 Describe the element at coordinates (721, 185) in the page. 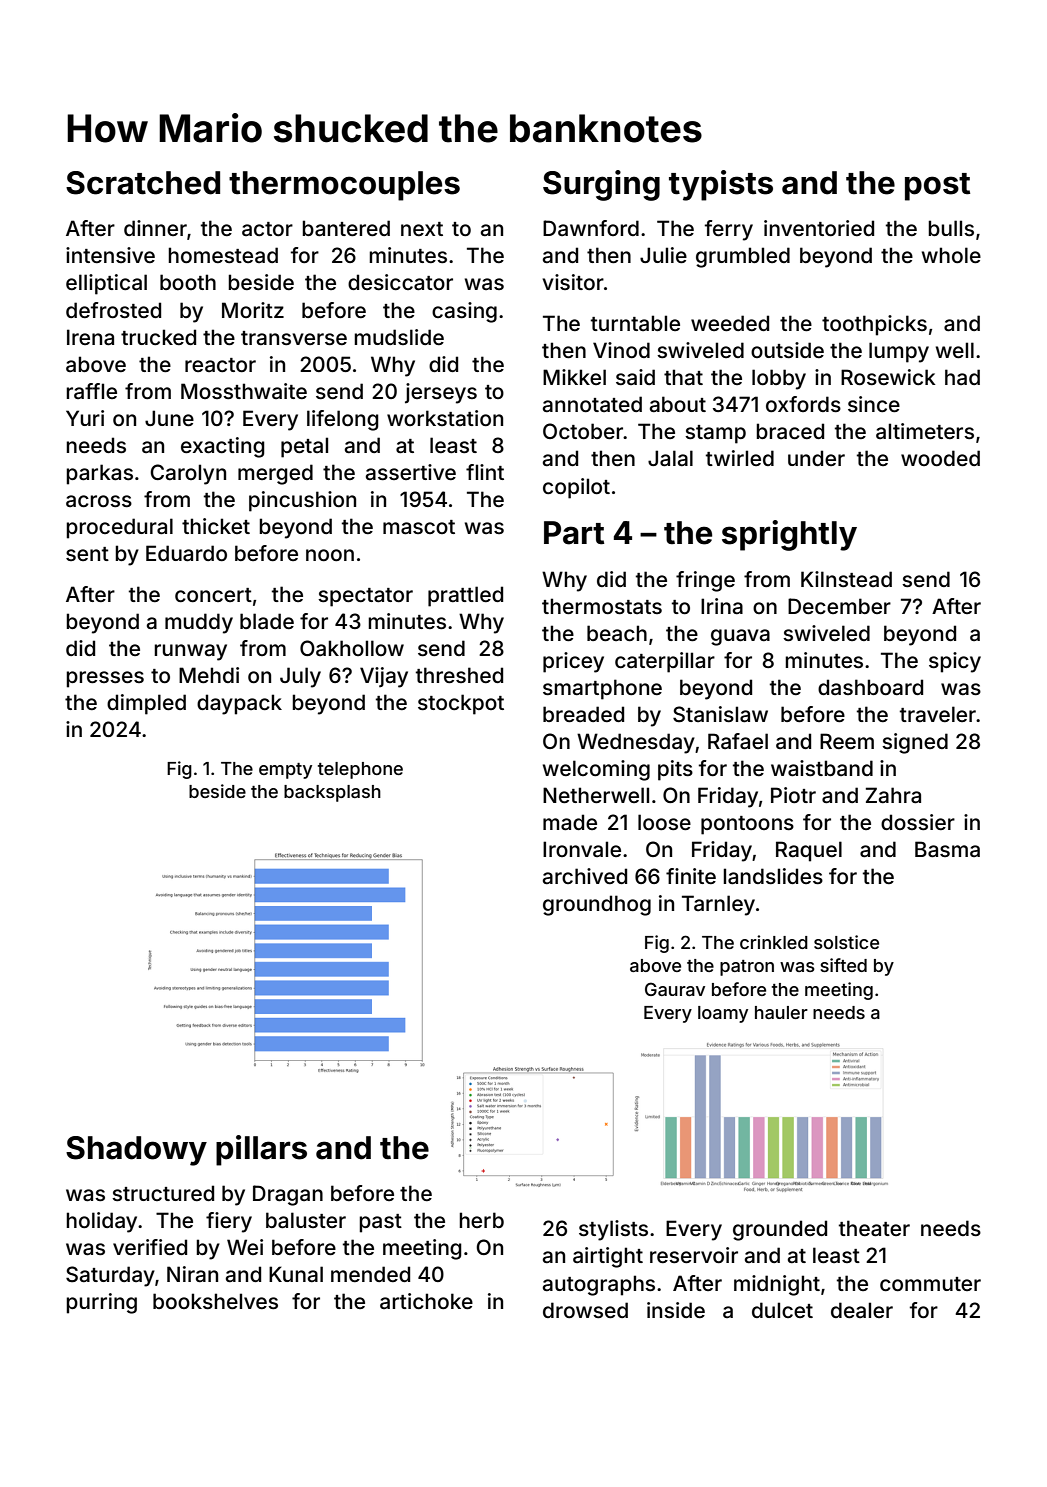

I see `typists` at that location.
